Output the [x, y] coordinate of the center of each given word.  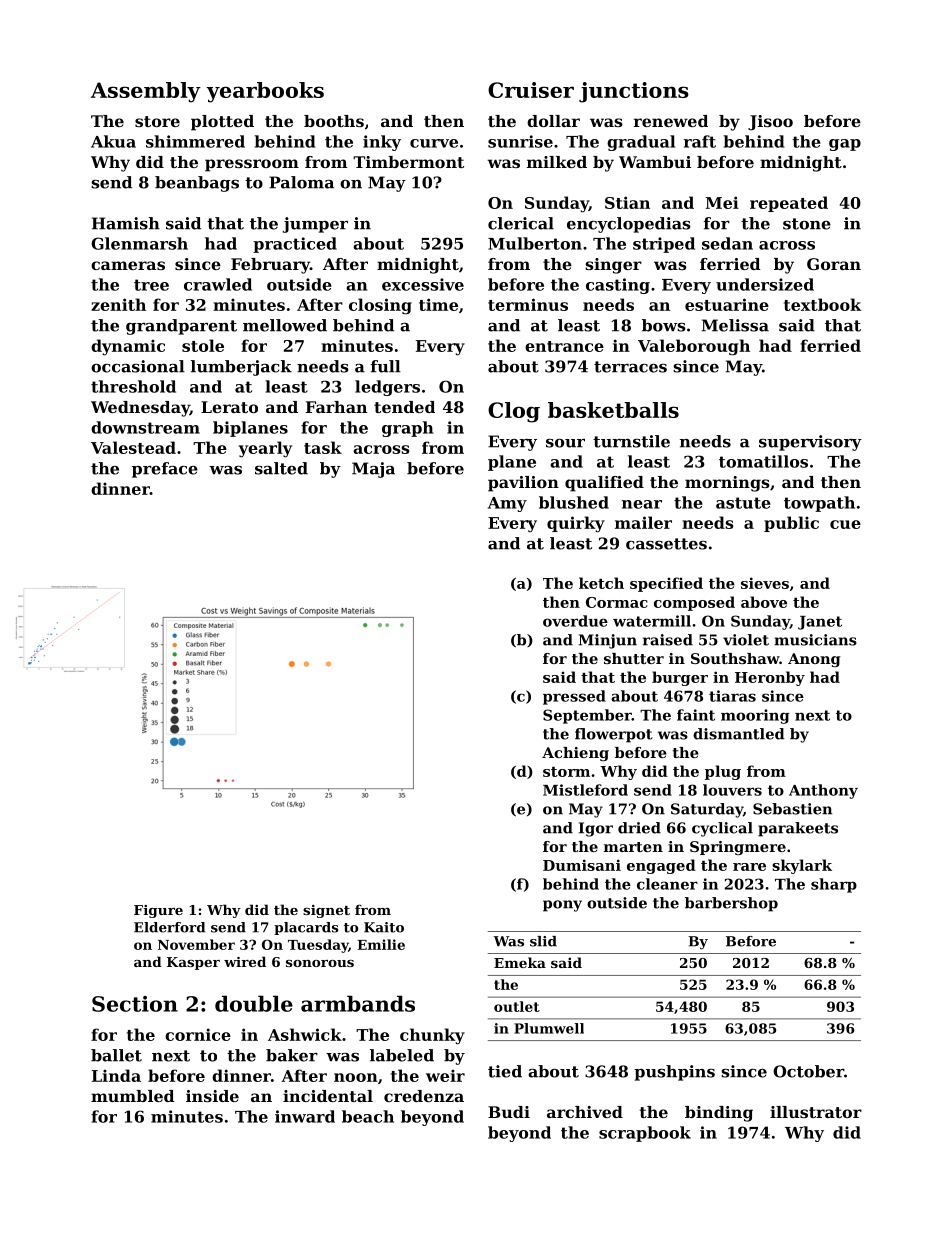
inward [305, 1116]
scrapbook [645, 1134]
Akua [113, 141]
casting [618, 286]
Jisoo [770, 123]
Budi [509, 1112]
